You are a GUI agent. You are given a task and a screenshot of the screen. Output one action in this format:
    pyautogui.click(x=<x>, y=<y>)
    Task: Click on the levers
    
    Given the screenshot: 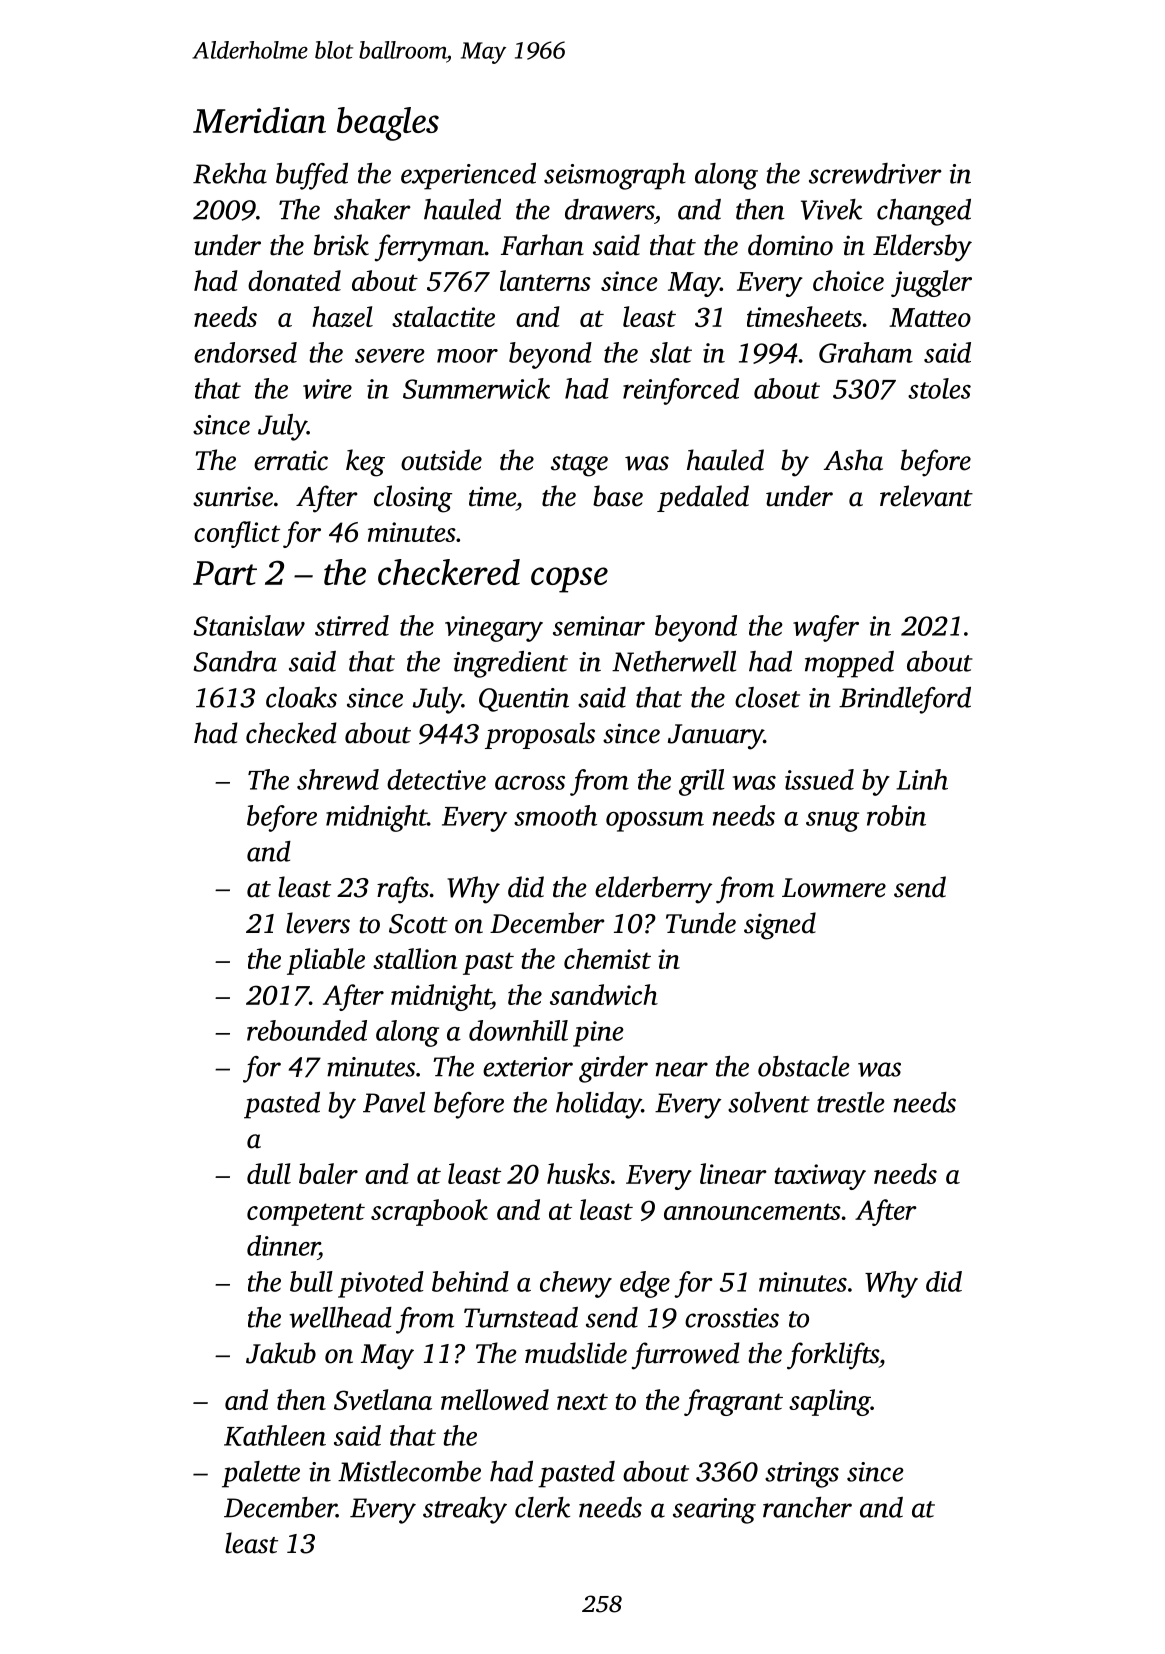 What is the action you would take?
    pyautogui.click(x=318, y=923)
